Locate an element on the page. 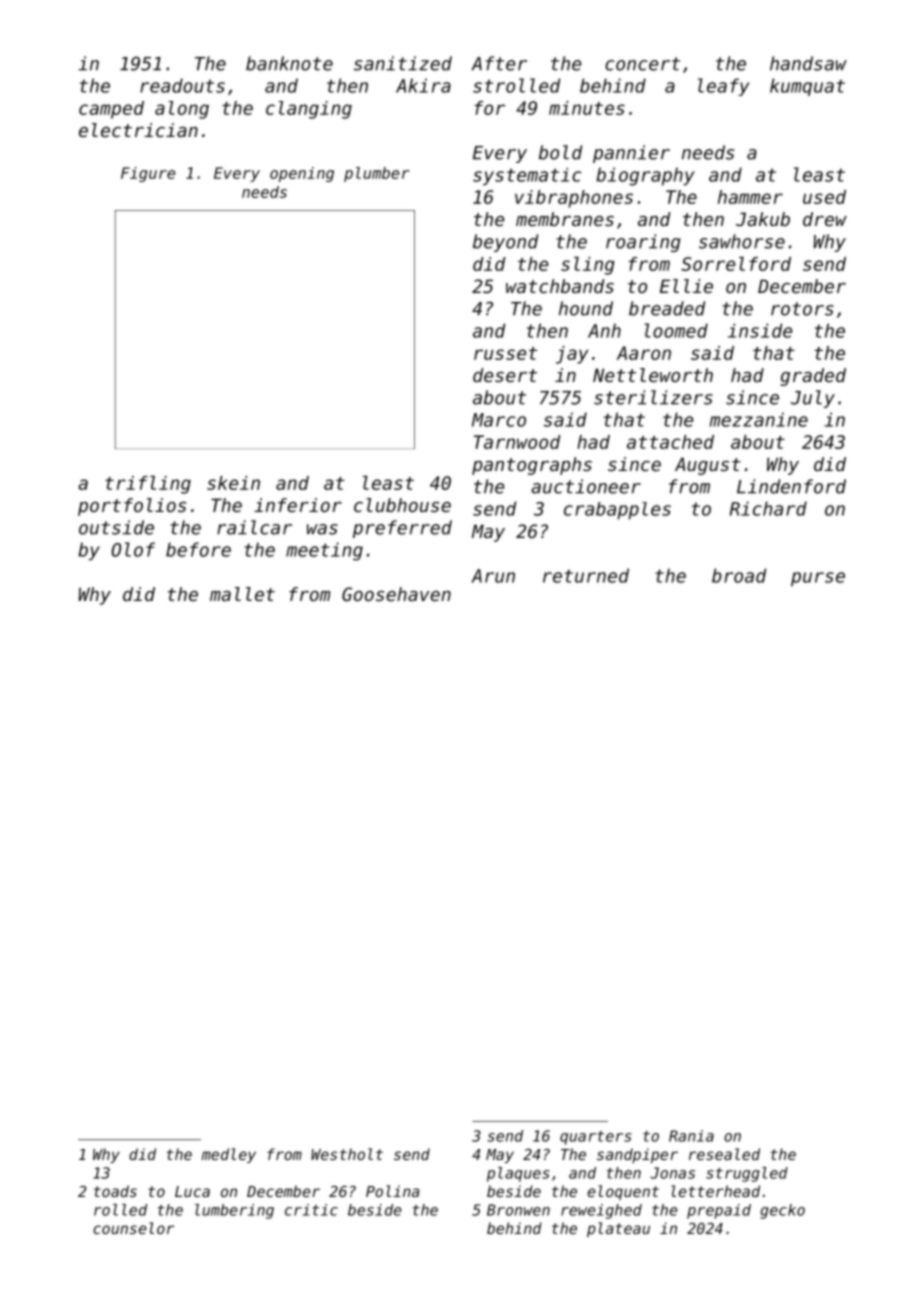 This page has width=924, height=1308. Arun is located at coordinates (493, 576).
